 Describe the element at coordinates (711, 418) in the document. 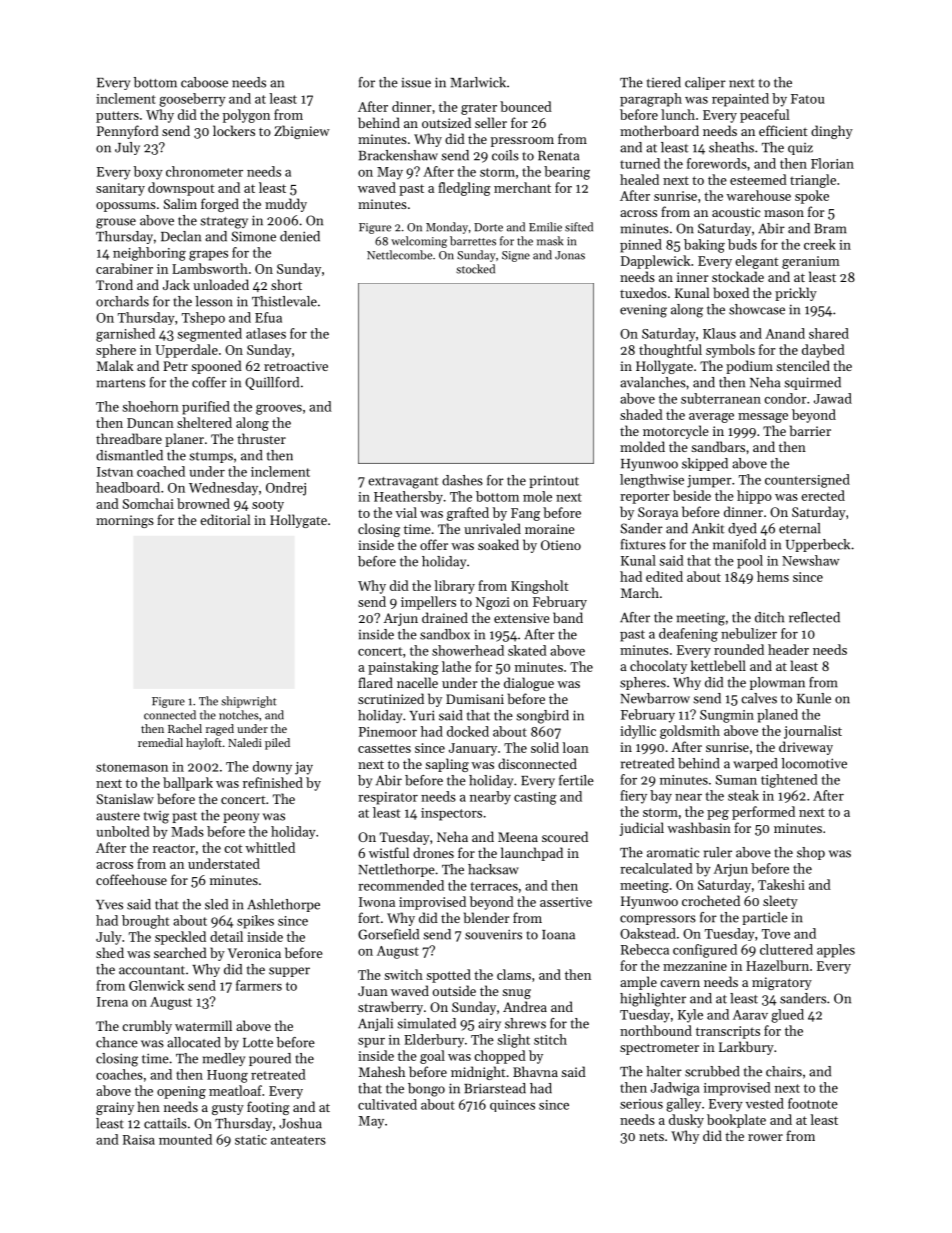

I see `average` at that location.
